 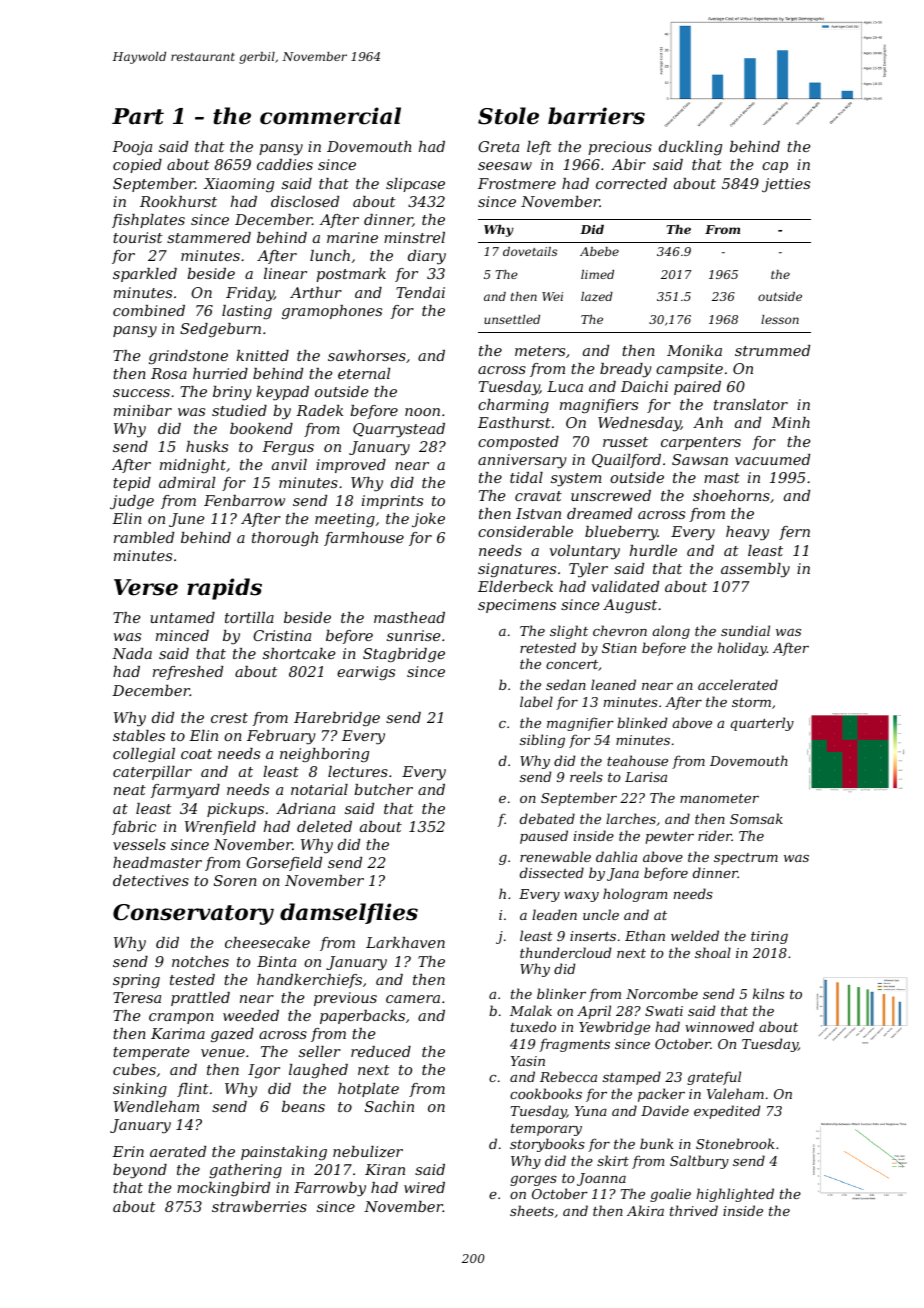 What do you see at coordinates (330, 116) in the page?
I see `commercial` at bounding box center [330, 116].
